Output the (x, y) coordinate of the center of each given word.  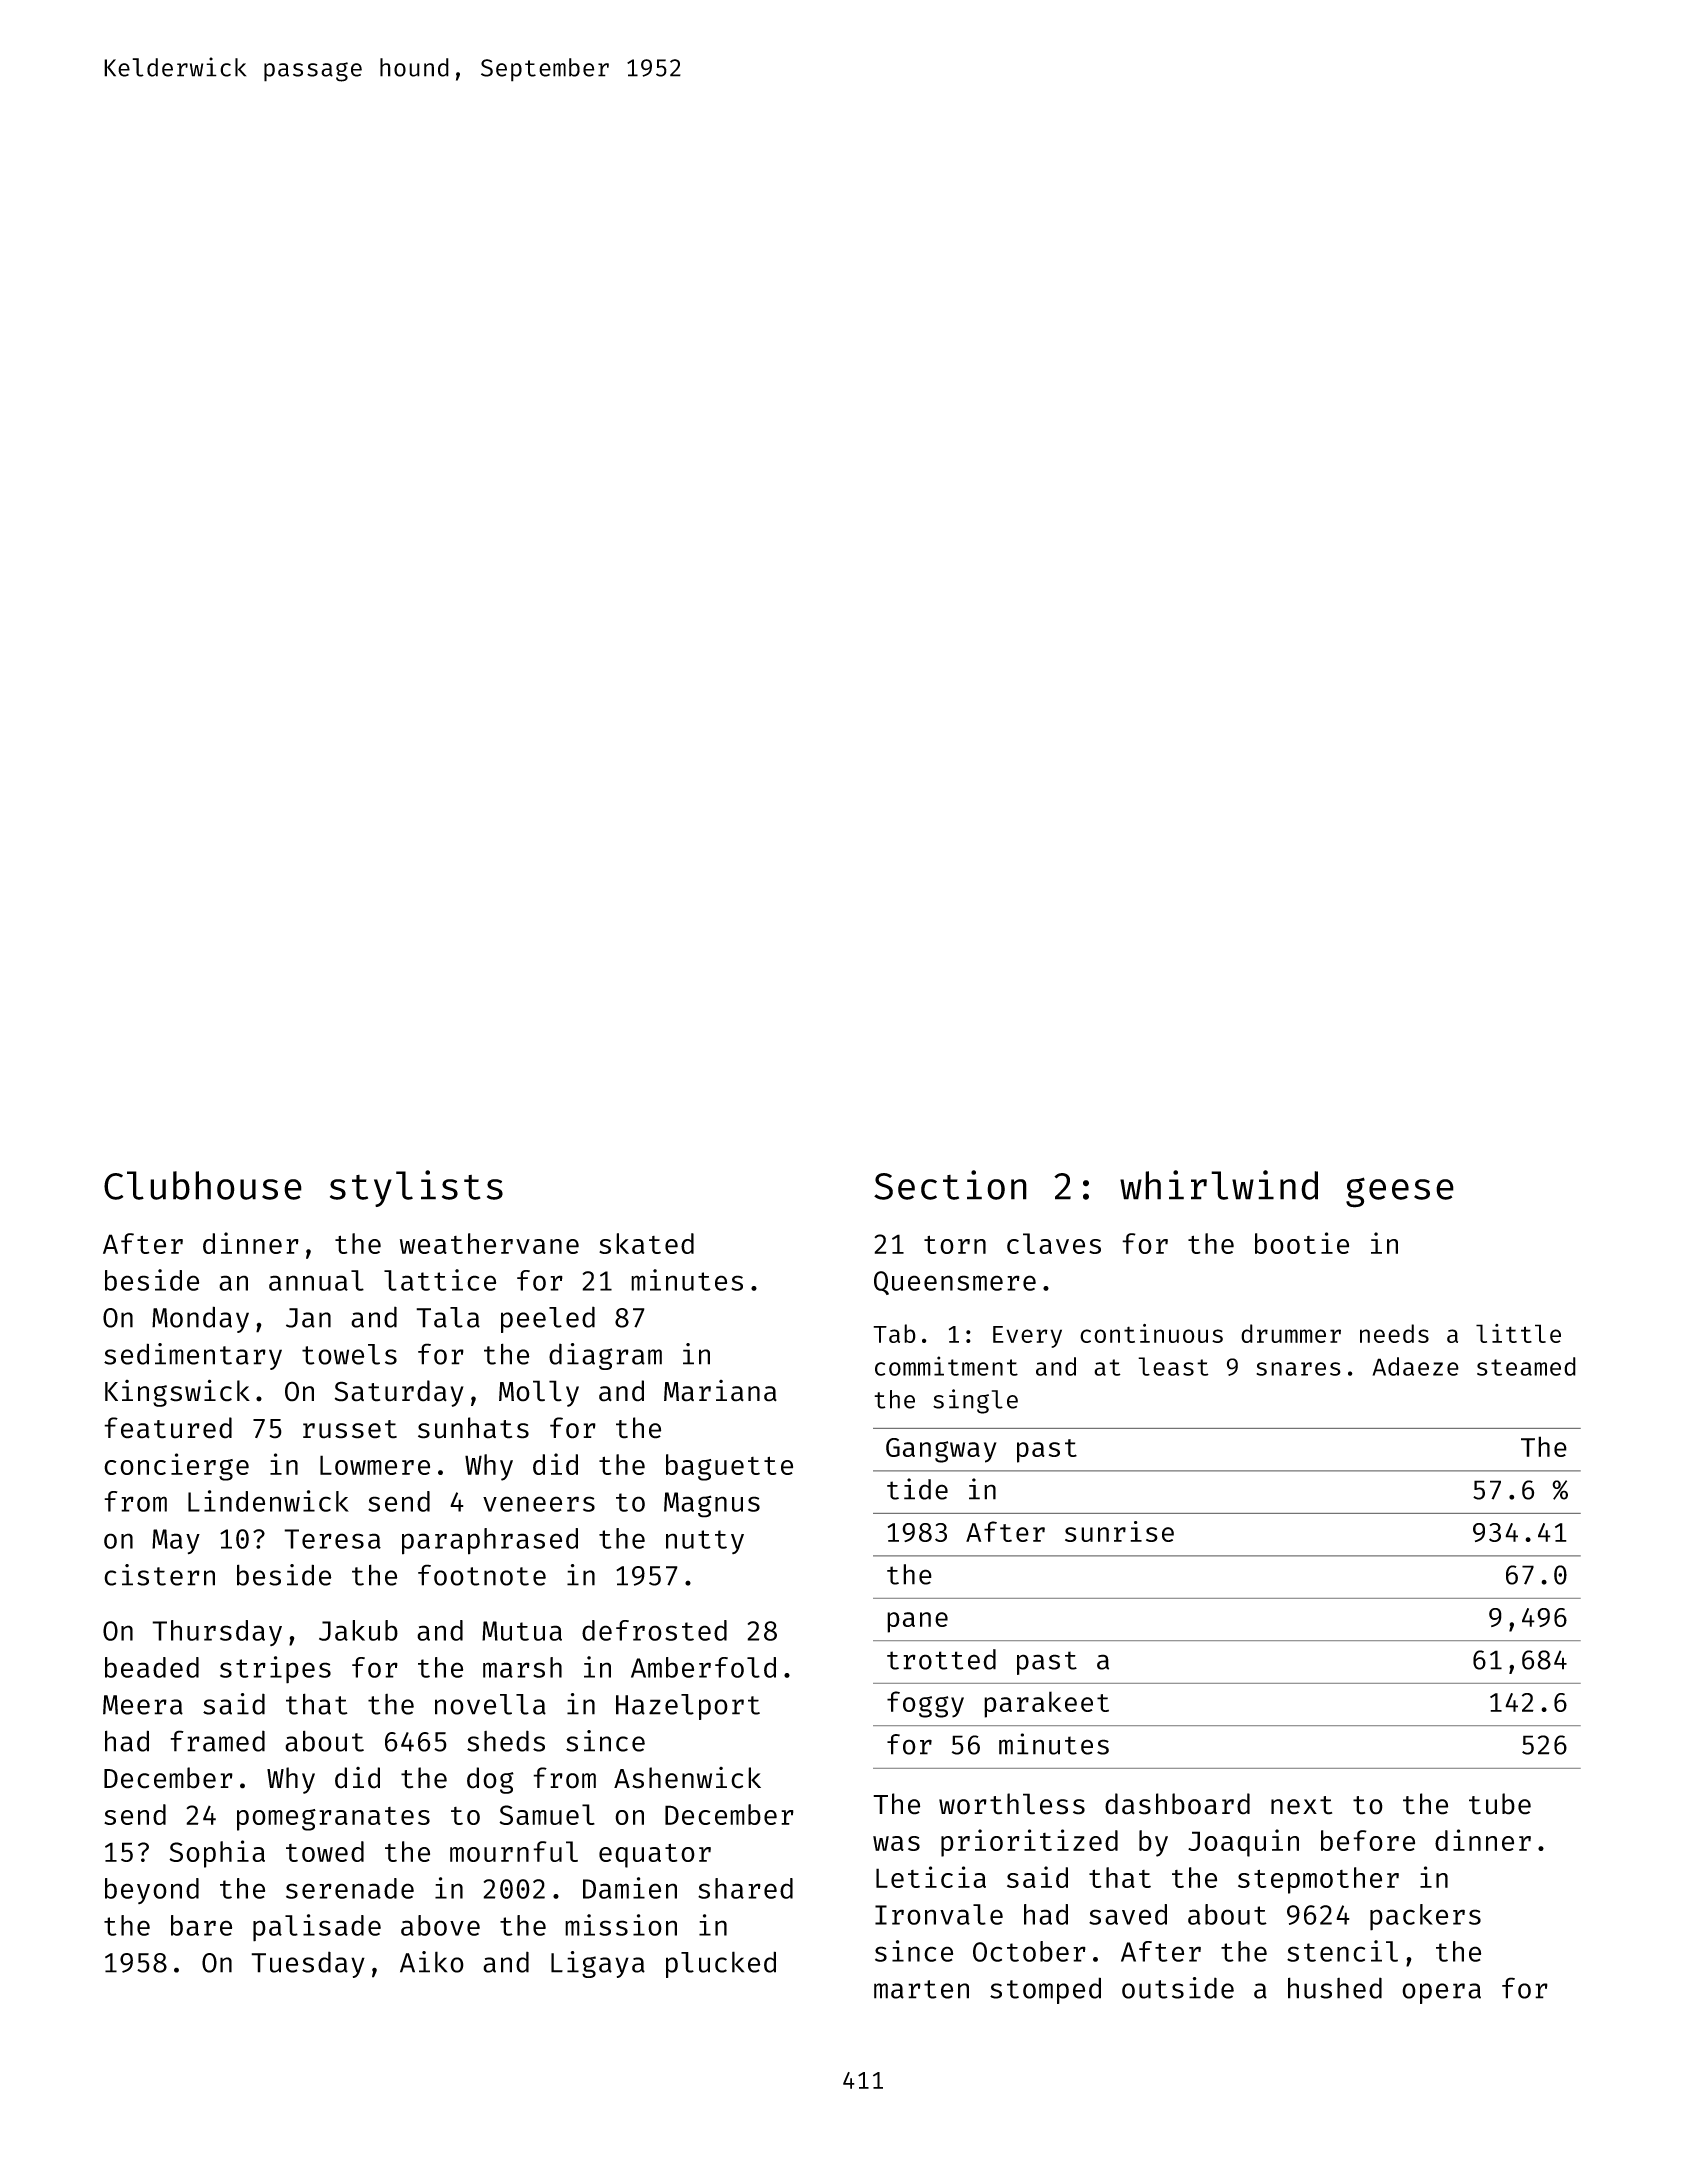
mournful (514, 1851)
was (896, 1843)
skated (646, 1243)
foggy (925, 1704)
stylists (416, 1188)
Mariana (720, 1391)
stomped (1045, 1990)
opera (1441, 1993)
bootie (1302, 1243)
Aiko (432, 1962)
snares (1298, 1369)
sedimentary (193, 1356)
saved (1128, 1914)
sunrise (1119, 1531)
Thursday (217, 1633)
